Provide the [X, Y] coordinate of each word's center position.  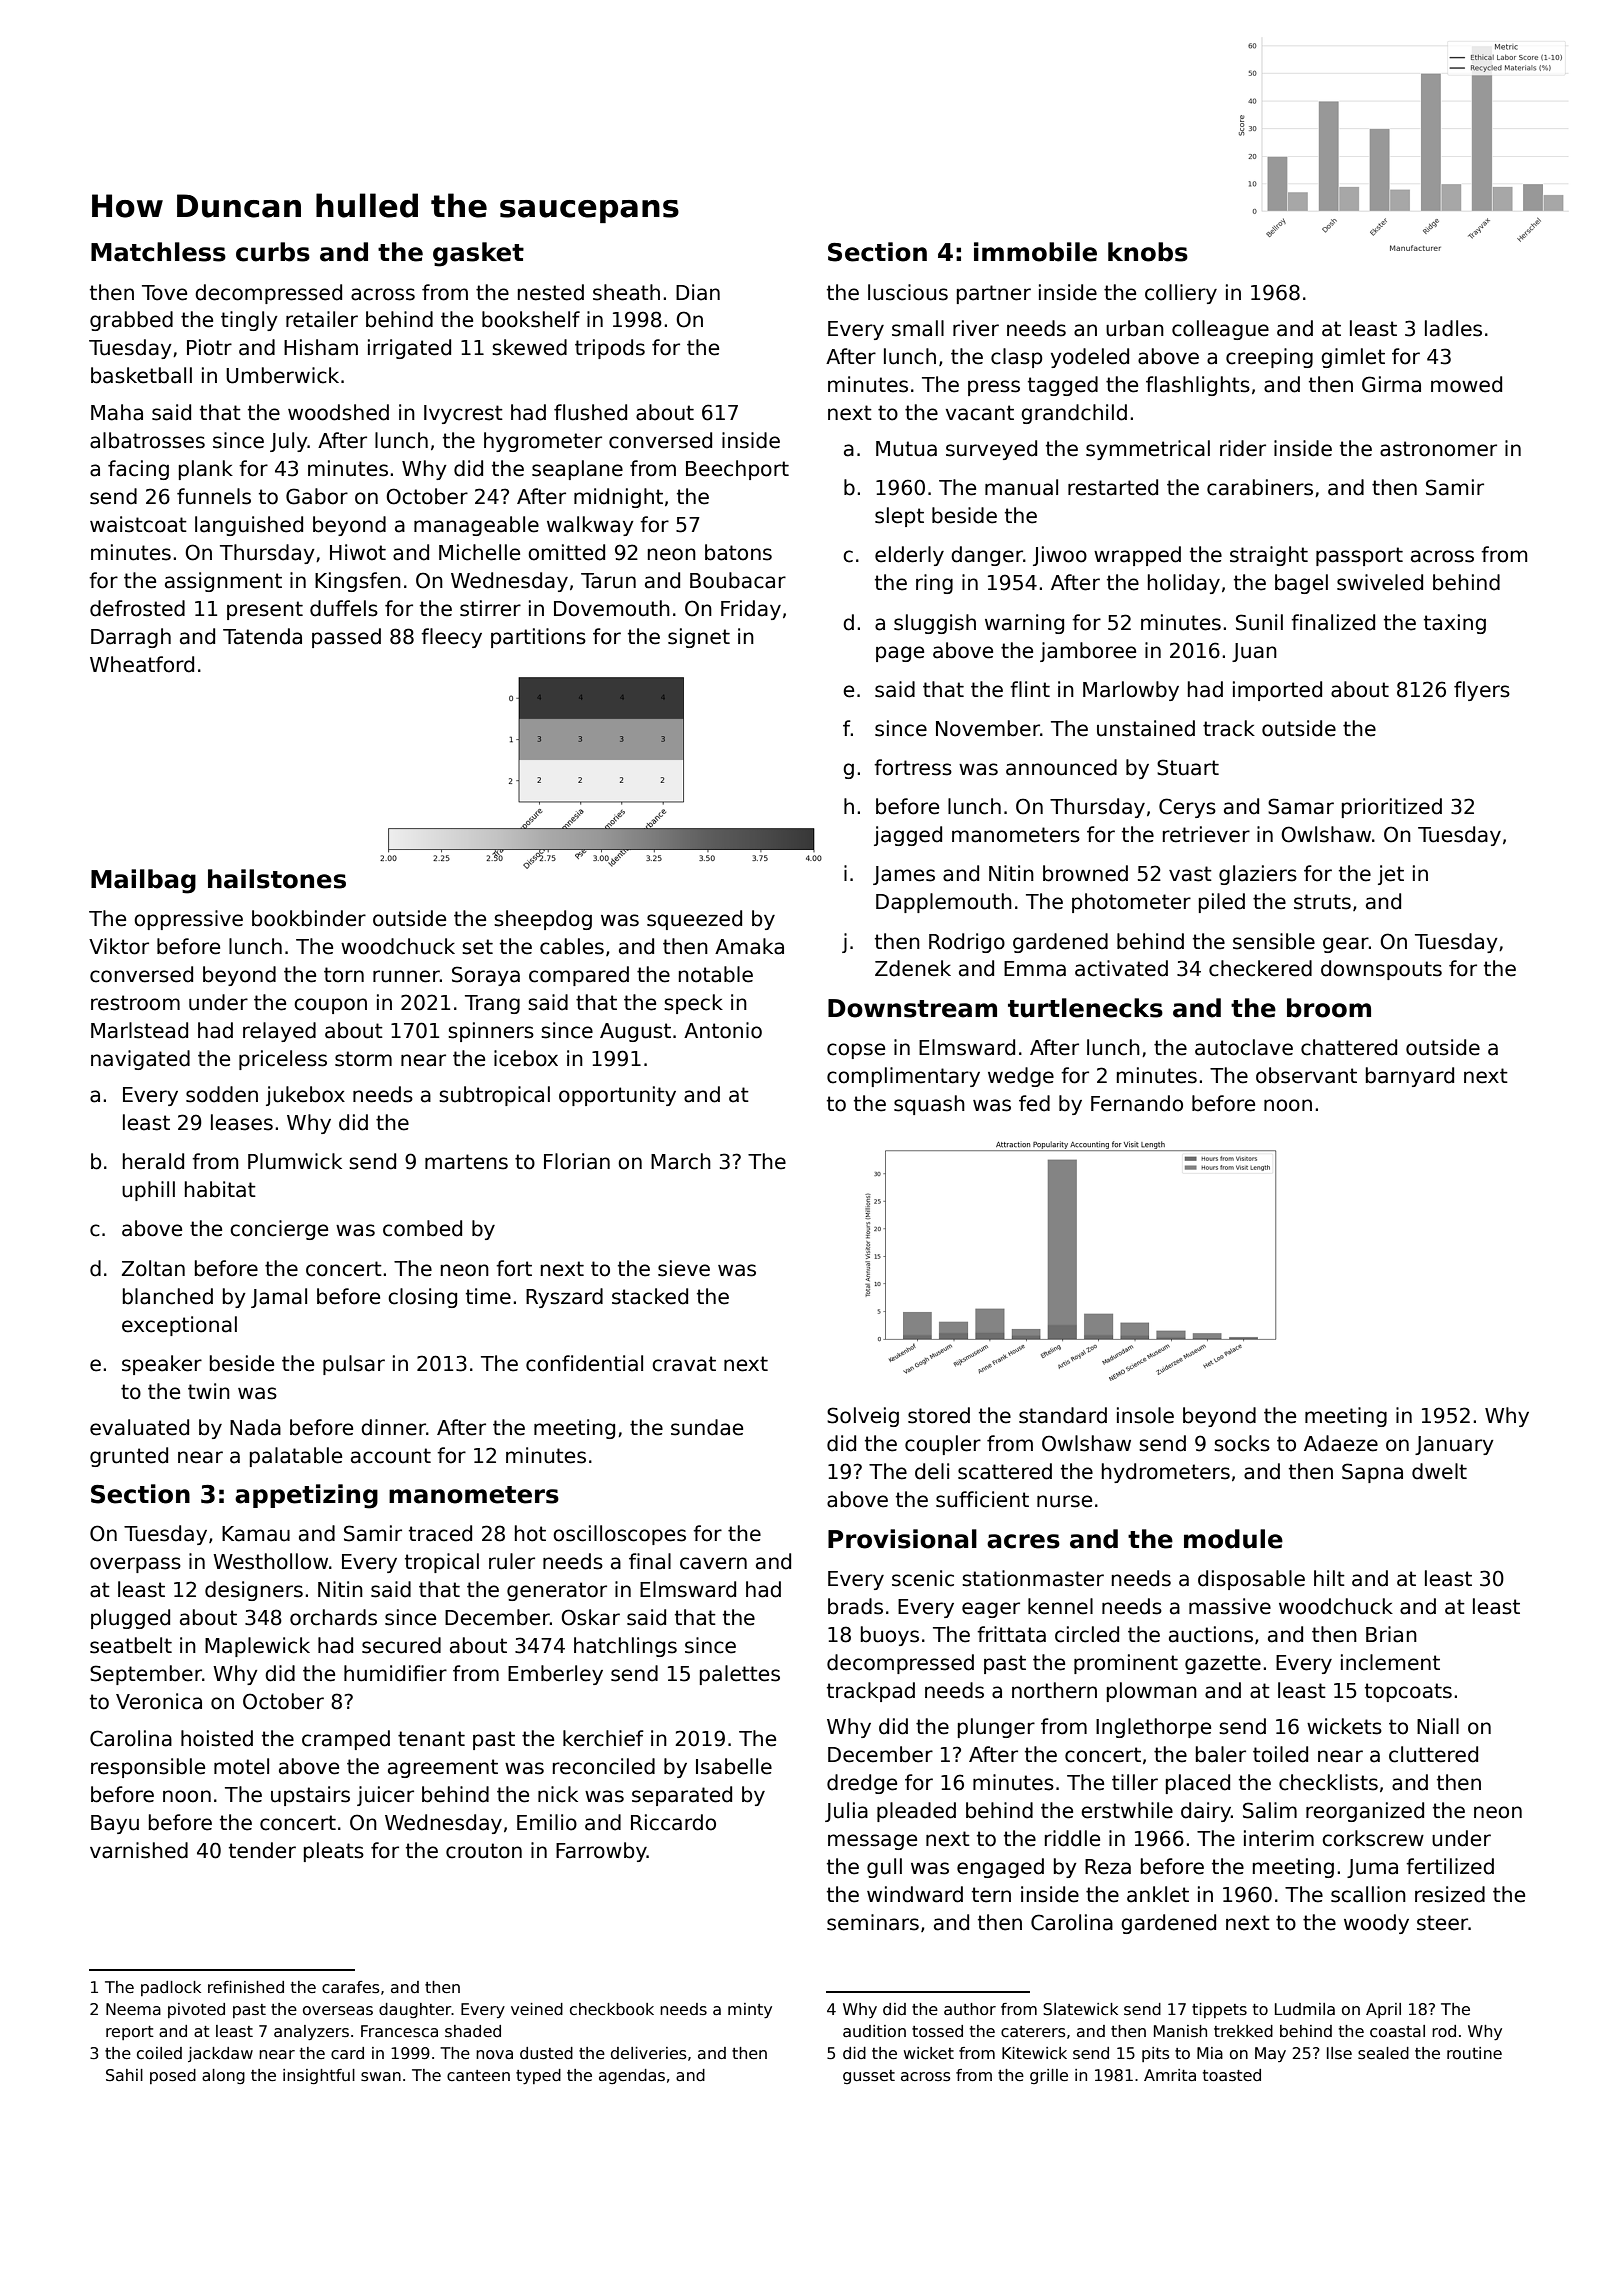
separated [682, 1796]
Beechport [737, 470]
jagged [908, 836]
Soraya [486, 976]
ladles [1453, 328]
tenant [431, 1739]
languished [249, 526]
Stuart [1188, 767]
